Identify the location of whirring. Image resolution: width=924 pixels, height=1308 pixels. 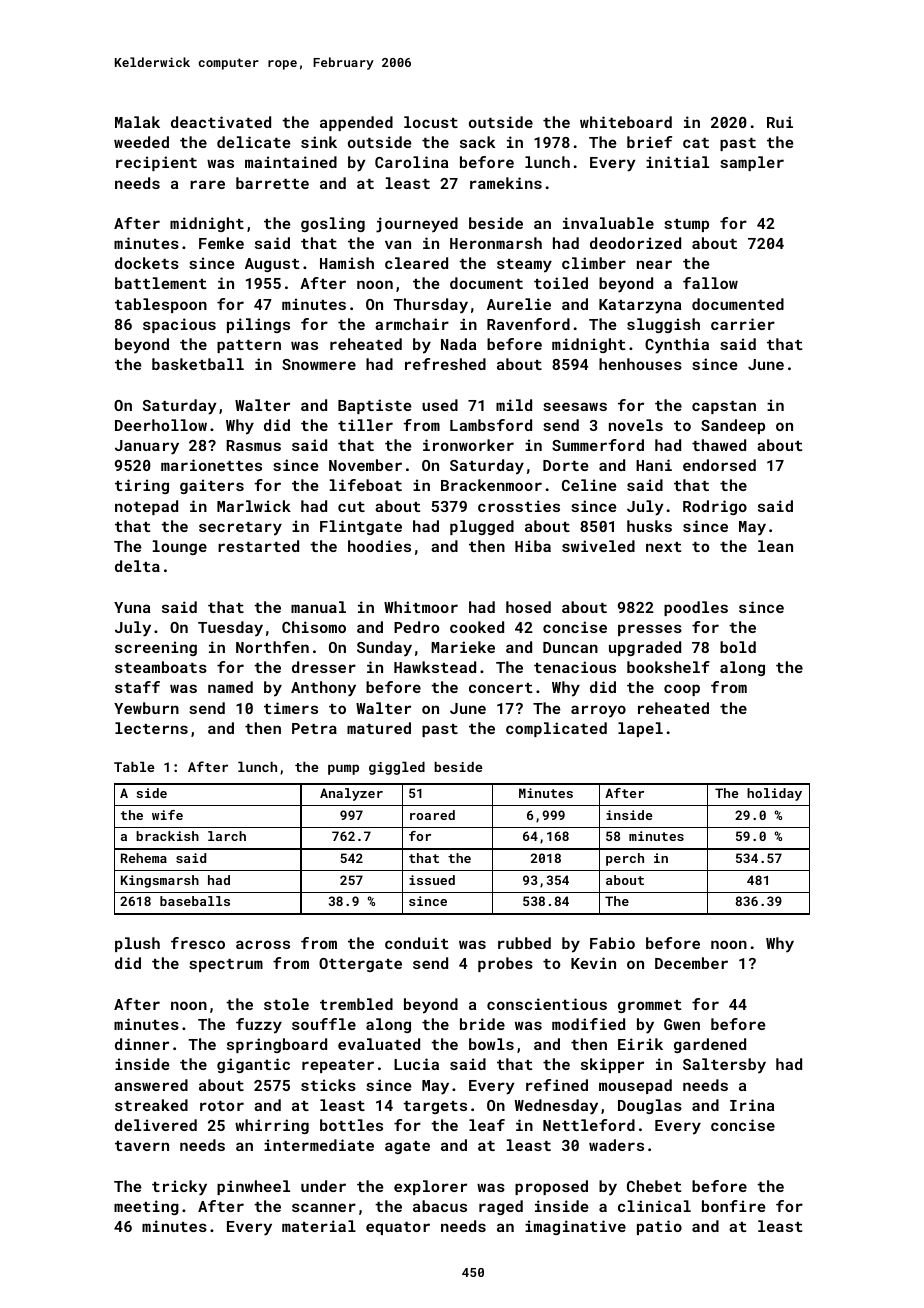
(272, 1126).
